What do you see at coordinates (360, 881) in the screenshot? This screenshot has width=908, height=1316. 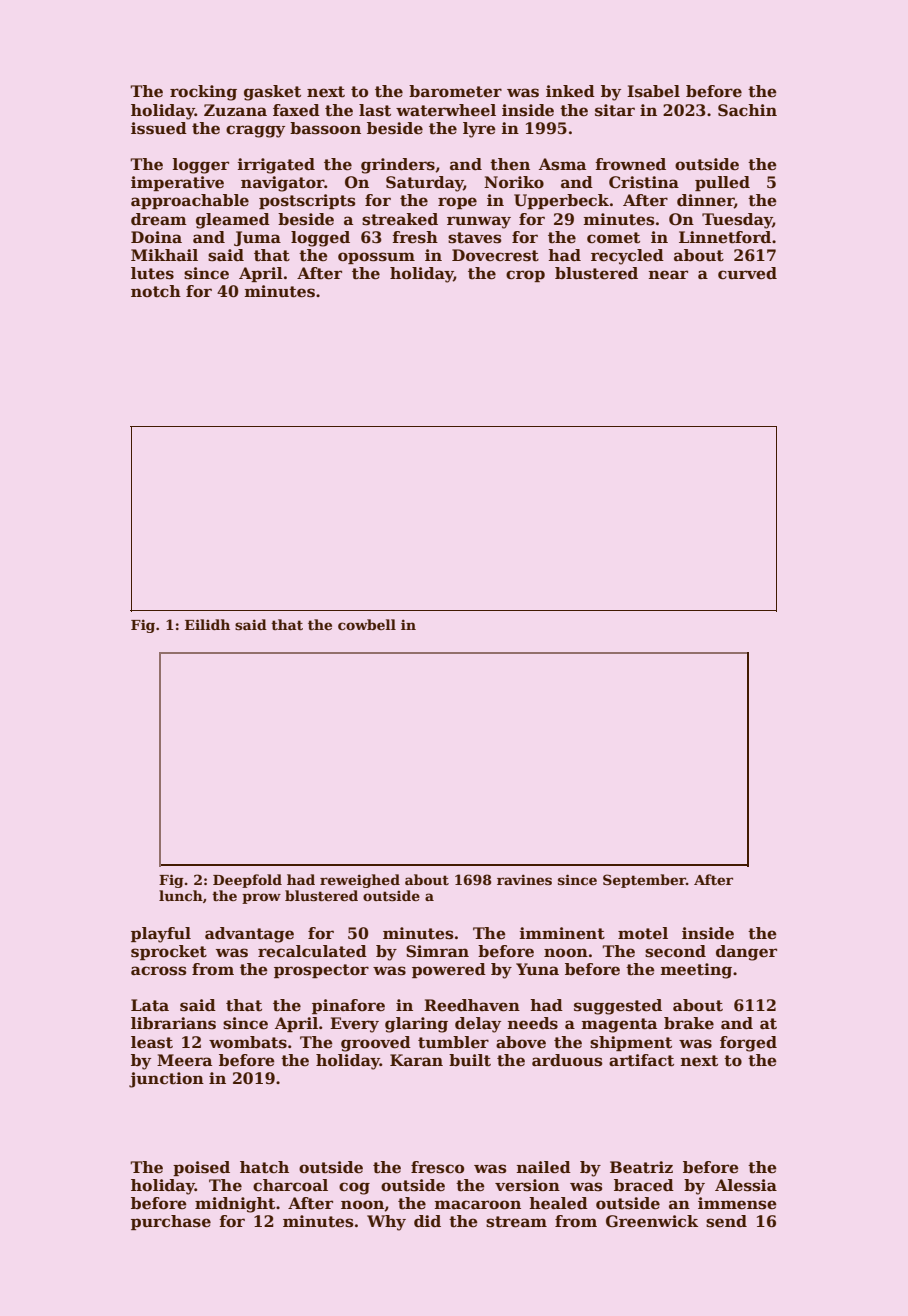 I see `reweighed` at bounding box center [360, 881].
